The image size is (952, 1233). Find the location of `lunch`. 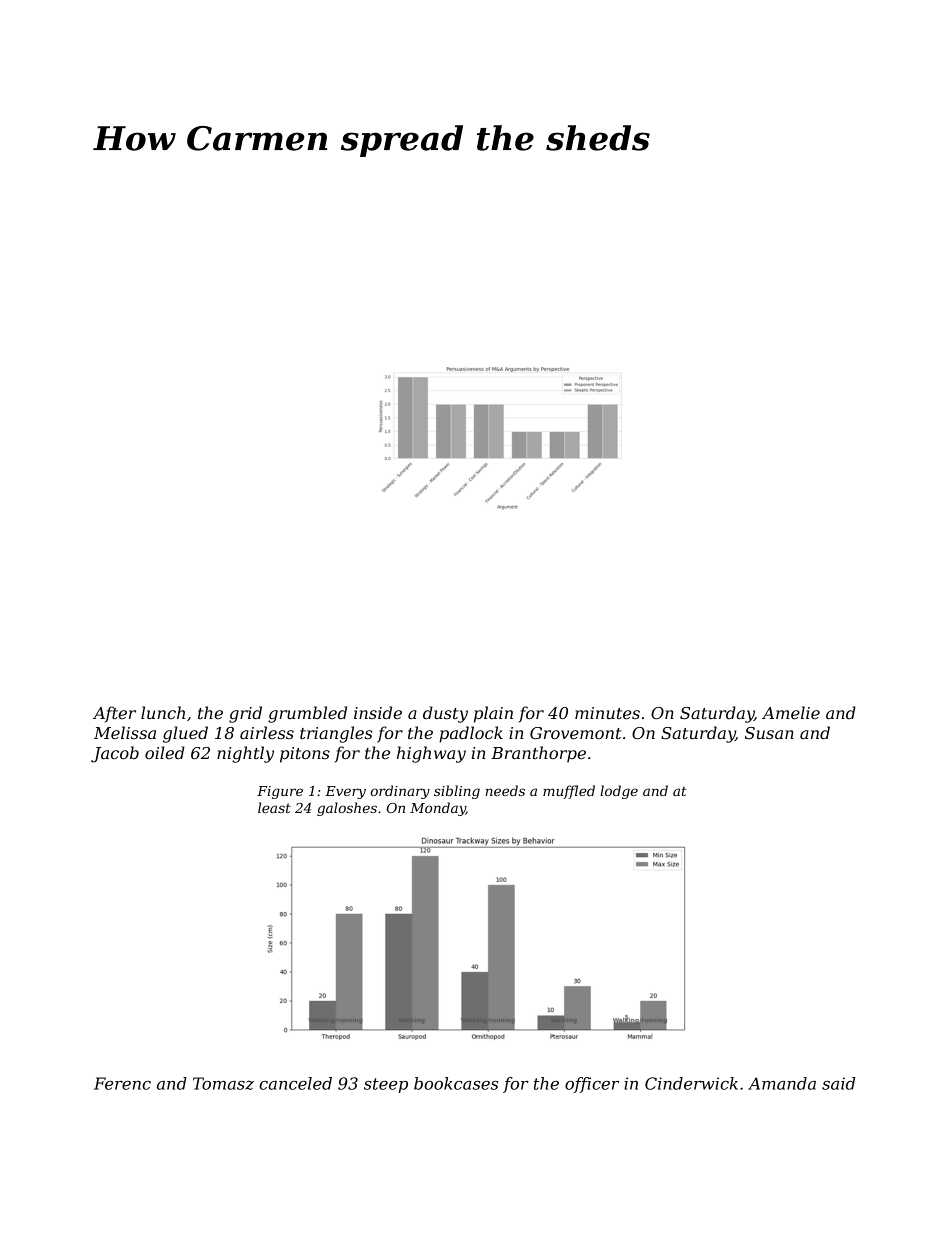

lunch is located at coordinates (163, 712).
